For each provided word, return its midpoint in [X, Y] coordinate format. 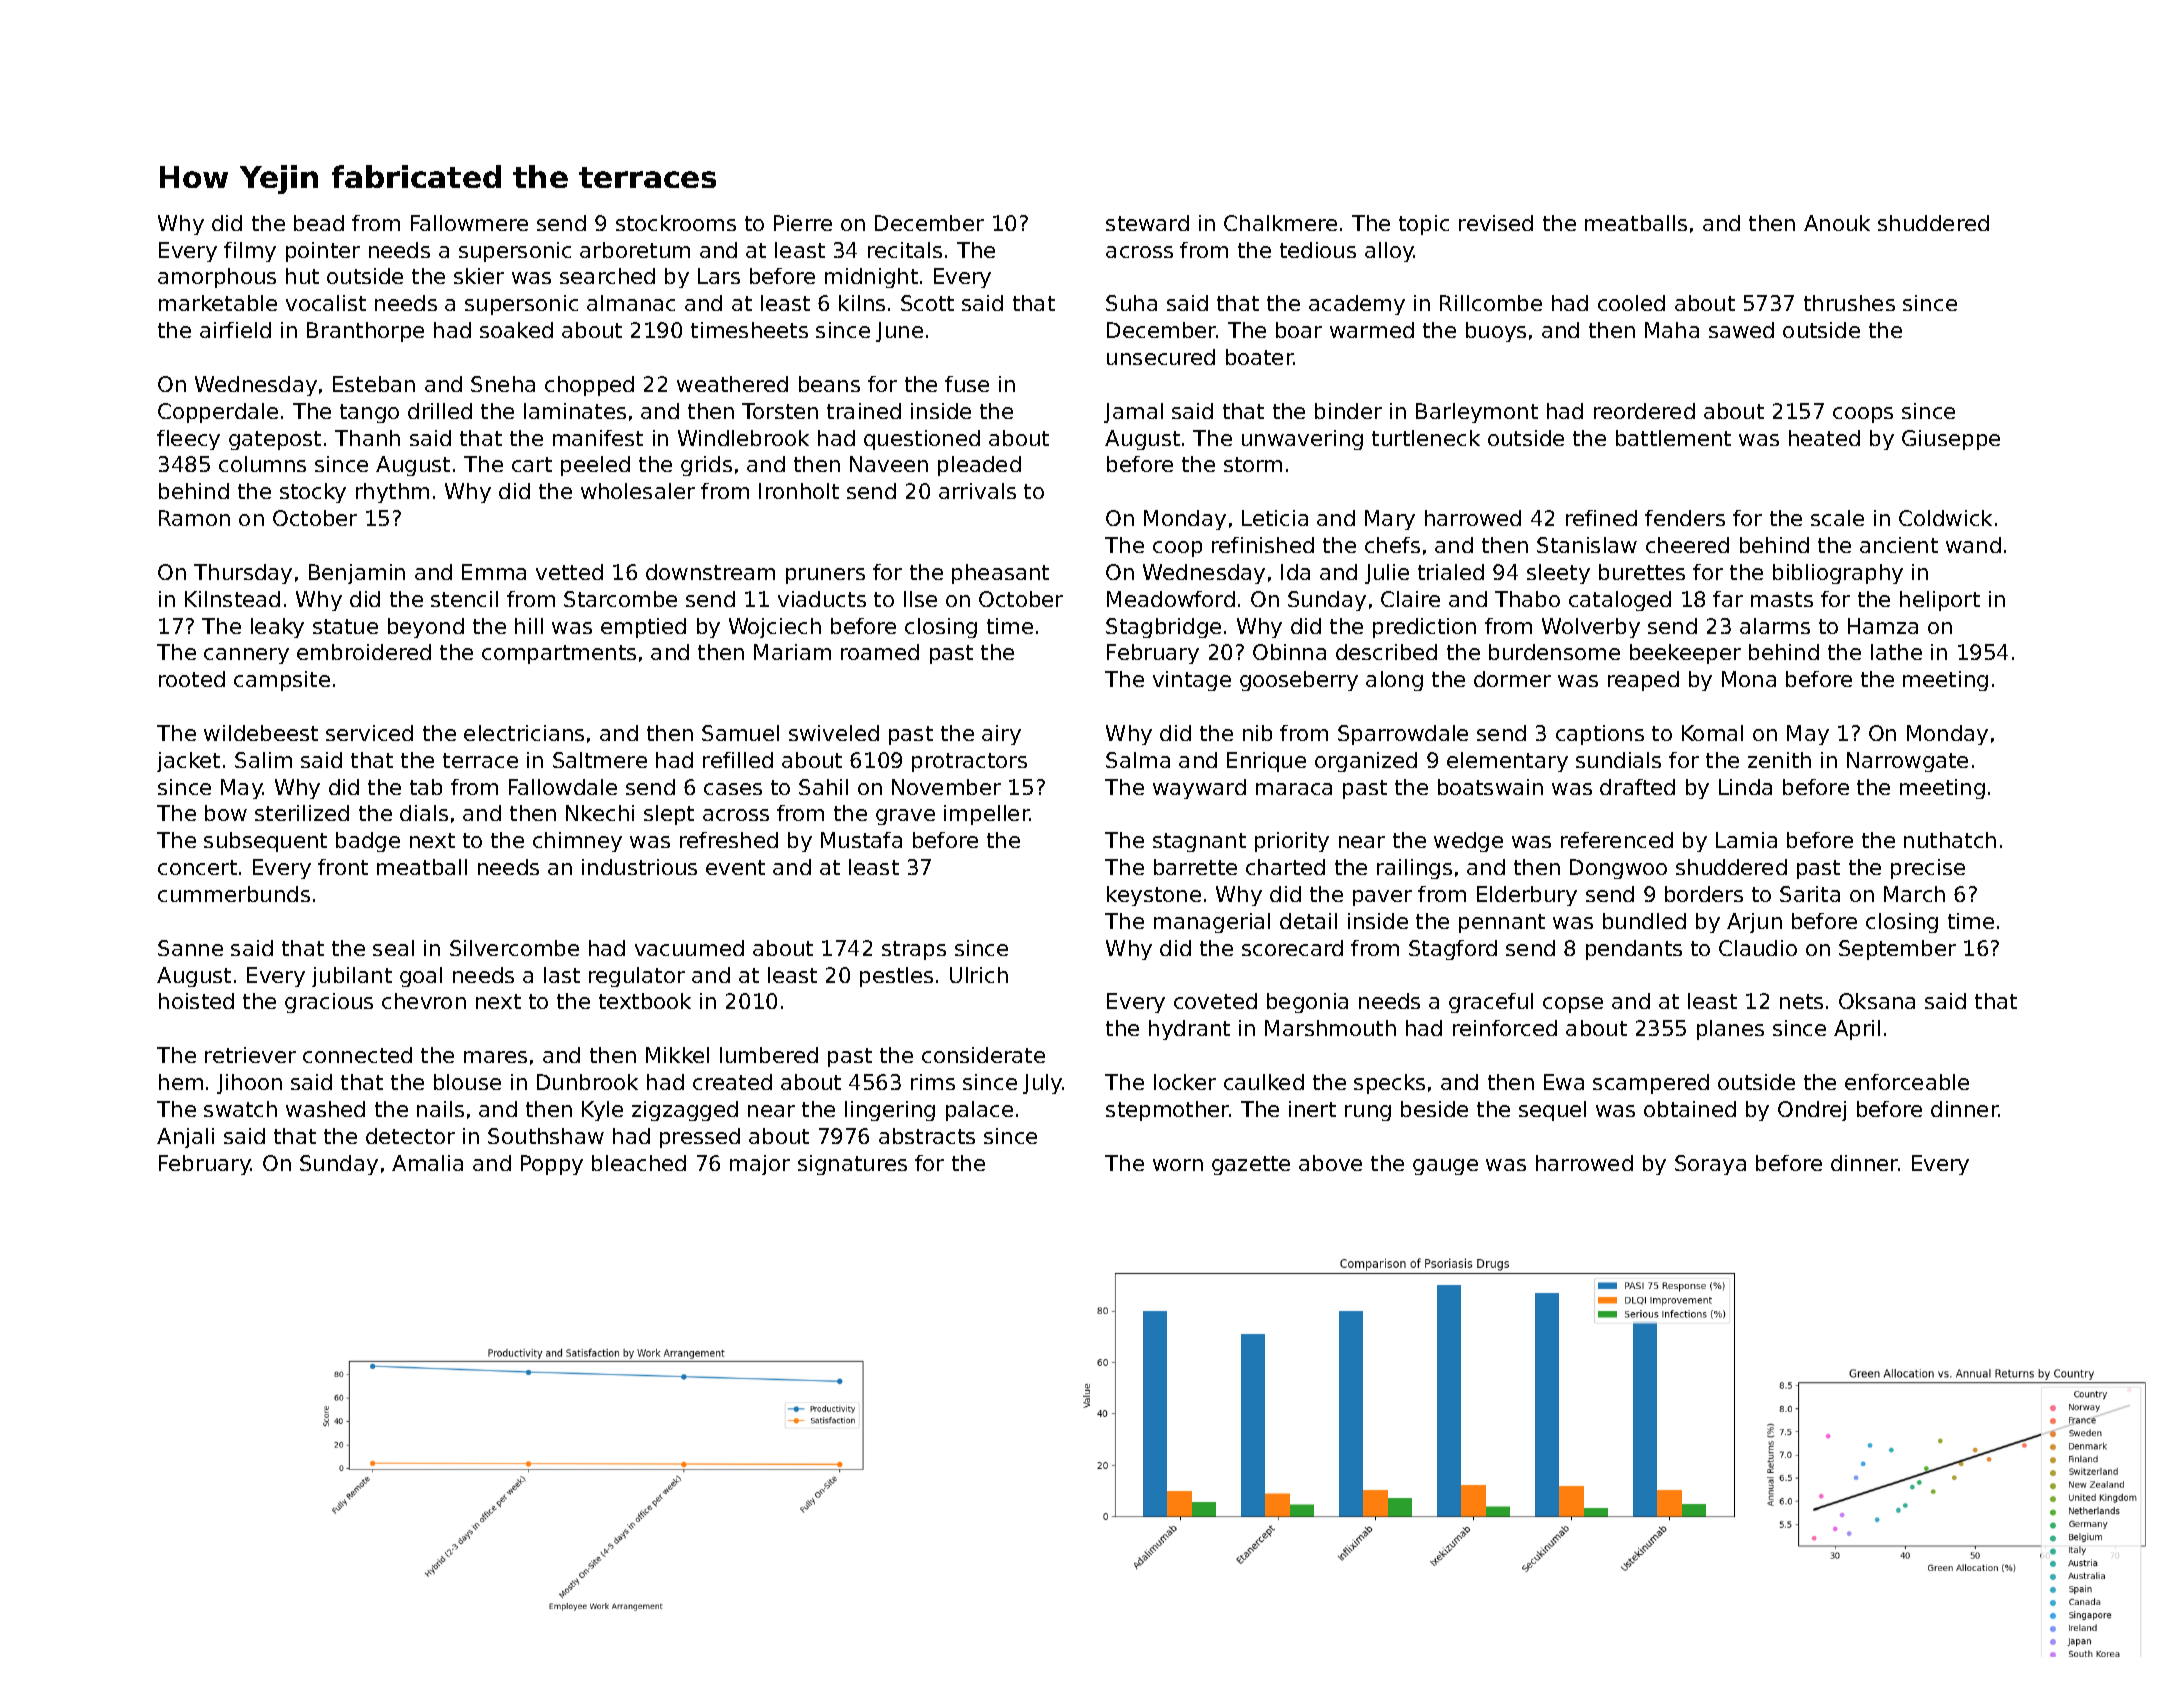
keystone [1154, 896]
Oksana [1877, 1001]
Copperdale [218, 413]
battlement [1673, 438]
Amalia [427, 1163]
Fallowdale [563, 787]
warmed [1372, 330]
